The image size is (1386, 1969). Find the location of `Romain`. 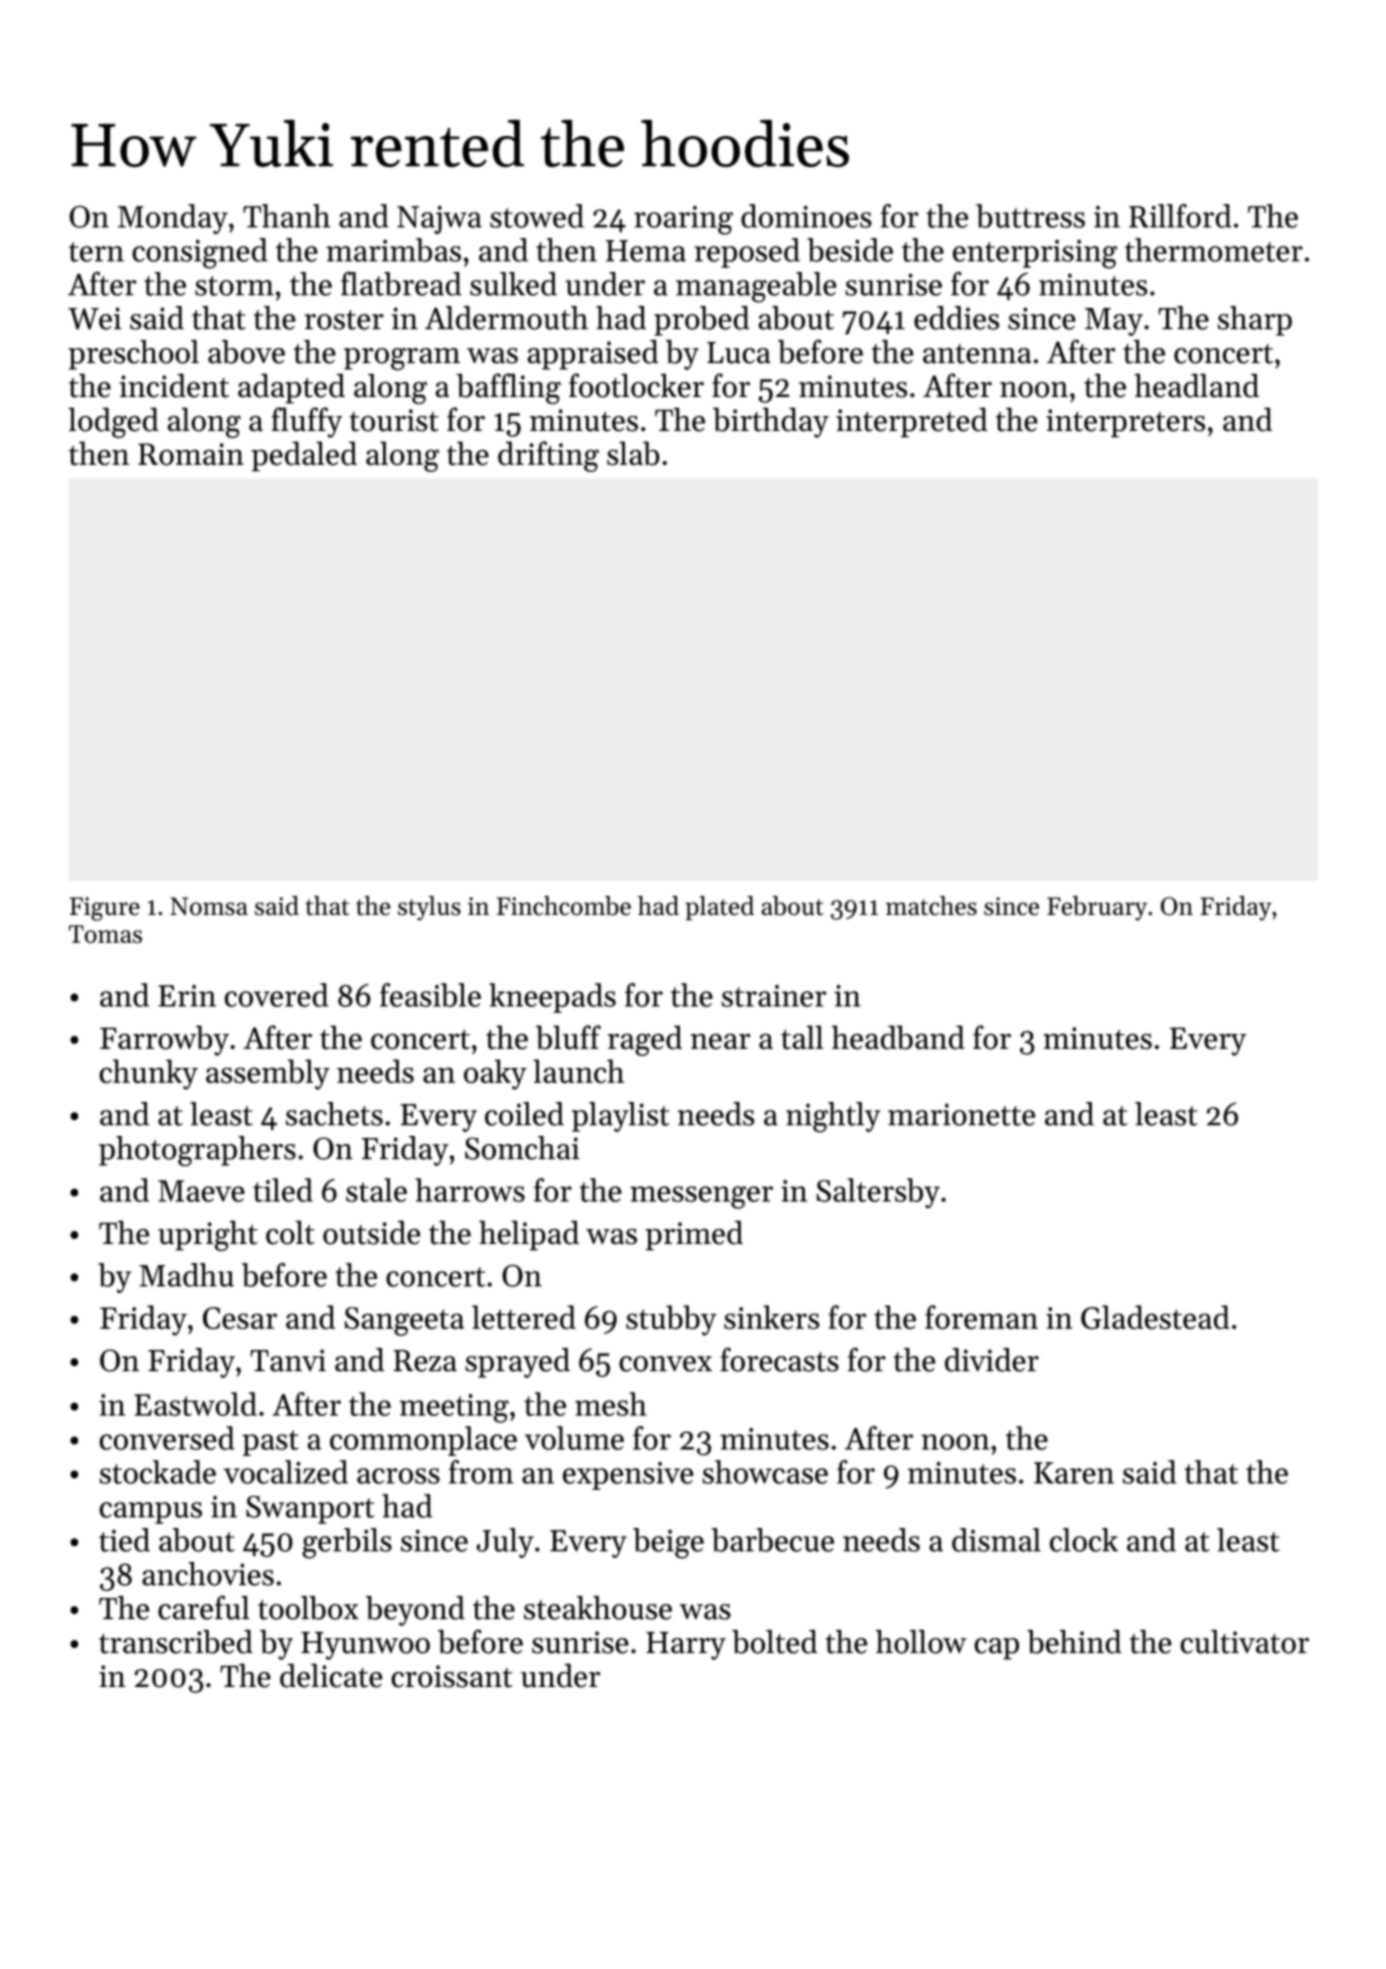

Romain is located at coordinates (191, 454).
